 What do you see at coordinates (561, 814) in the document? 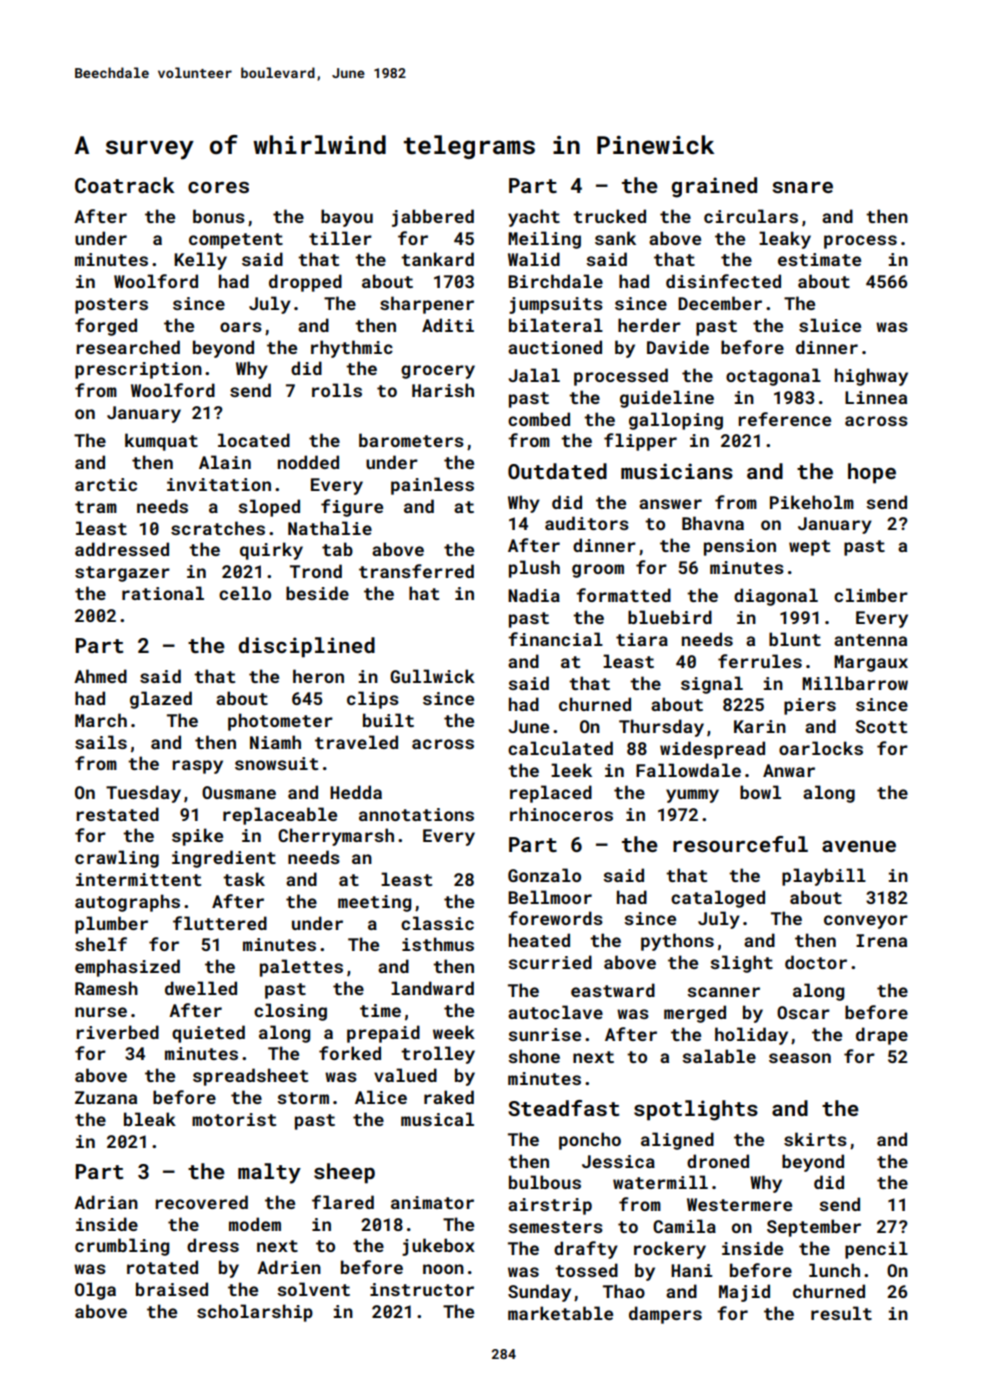
I see `rhinoceros` at bounding box center [561, 814].
